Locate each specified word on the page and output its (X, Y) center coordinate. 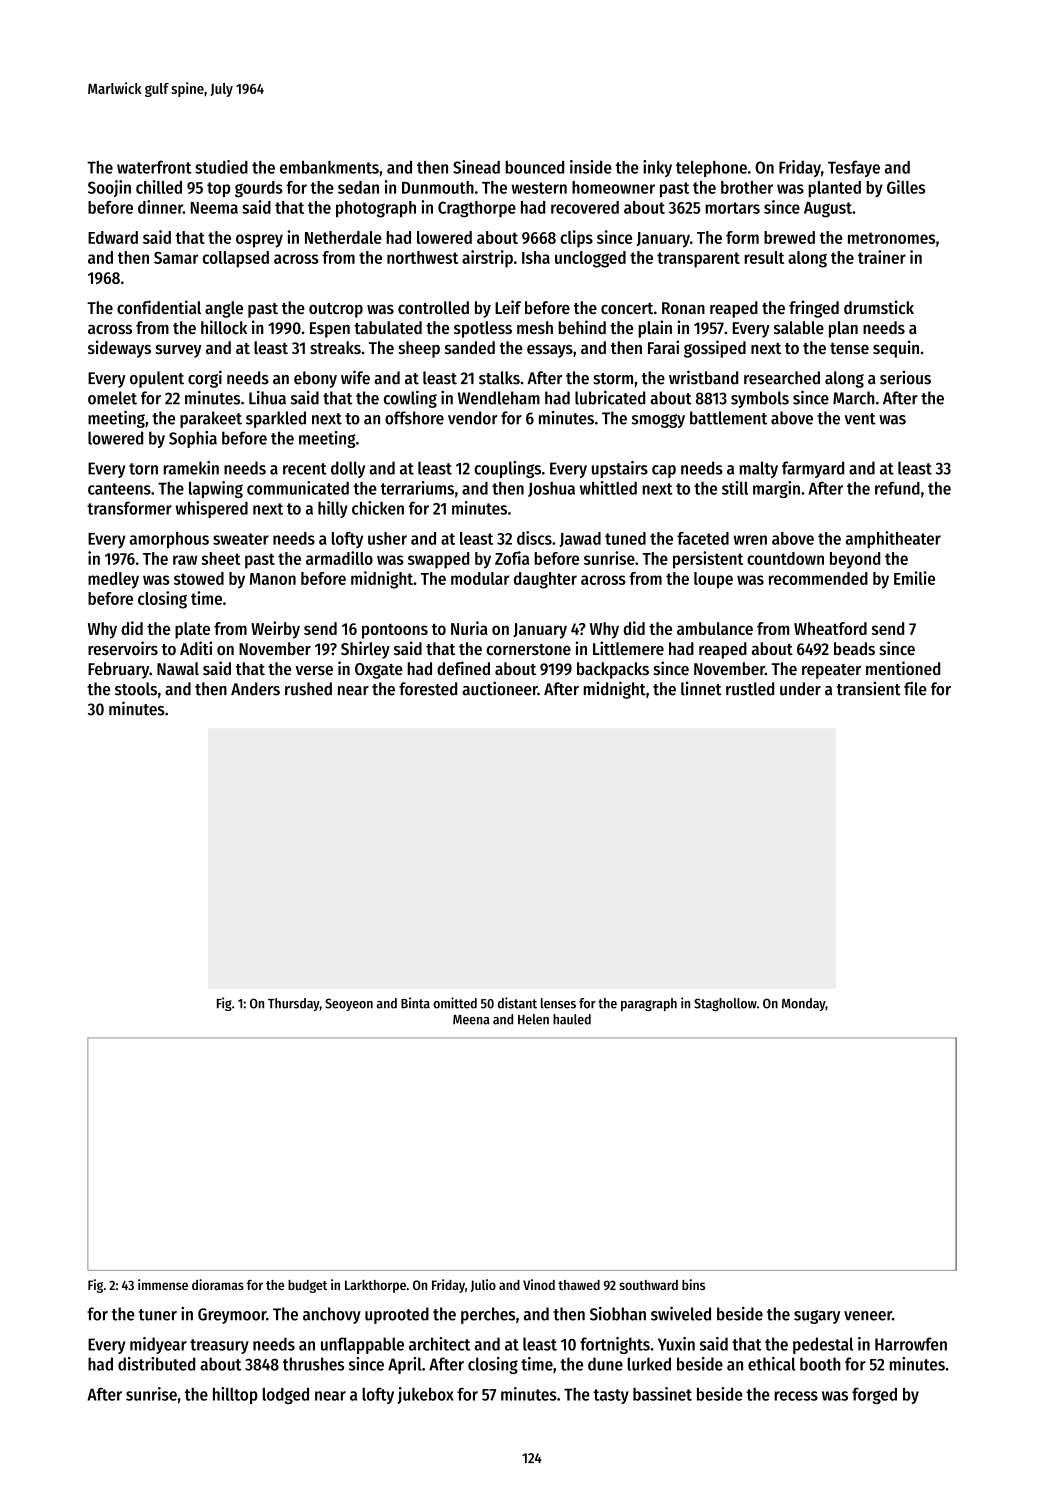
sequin (896, 349)
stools (136, 689)
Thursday (294, 1004)
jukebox (426, 1395)
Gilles (906, 187)
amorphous (169, 540)
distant (517, 1003)
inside (591, 167)
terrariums (417, 488)
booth (820, 1364)
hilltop (235, 1395)
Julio (483, 1285)
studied (221, 167)
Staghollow (725, 1004)
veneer (868, 1316)
